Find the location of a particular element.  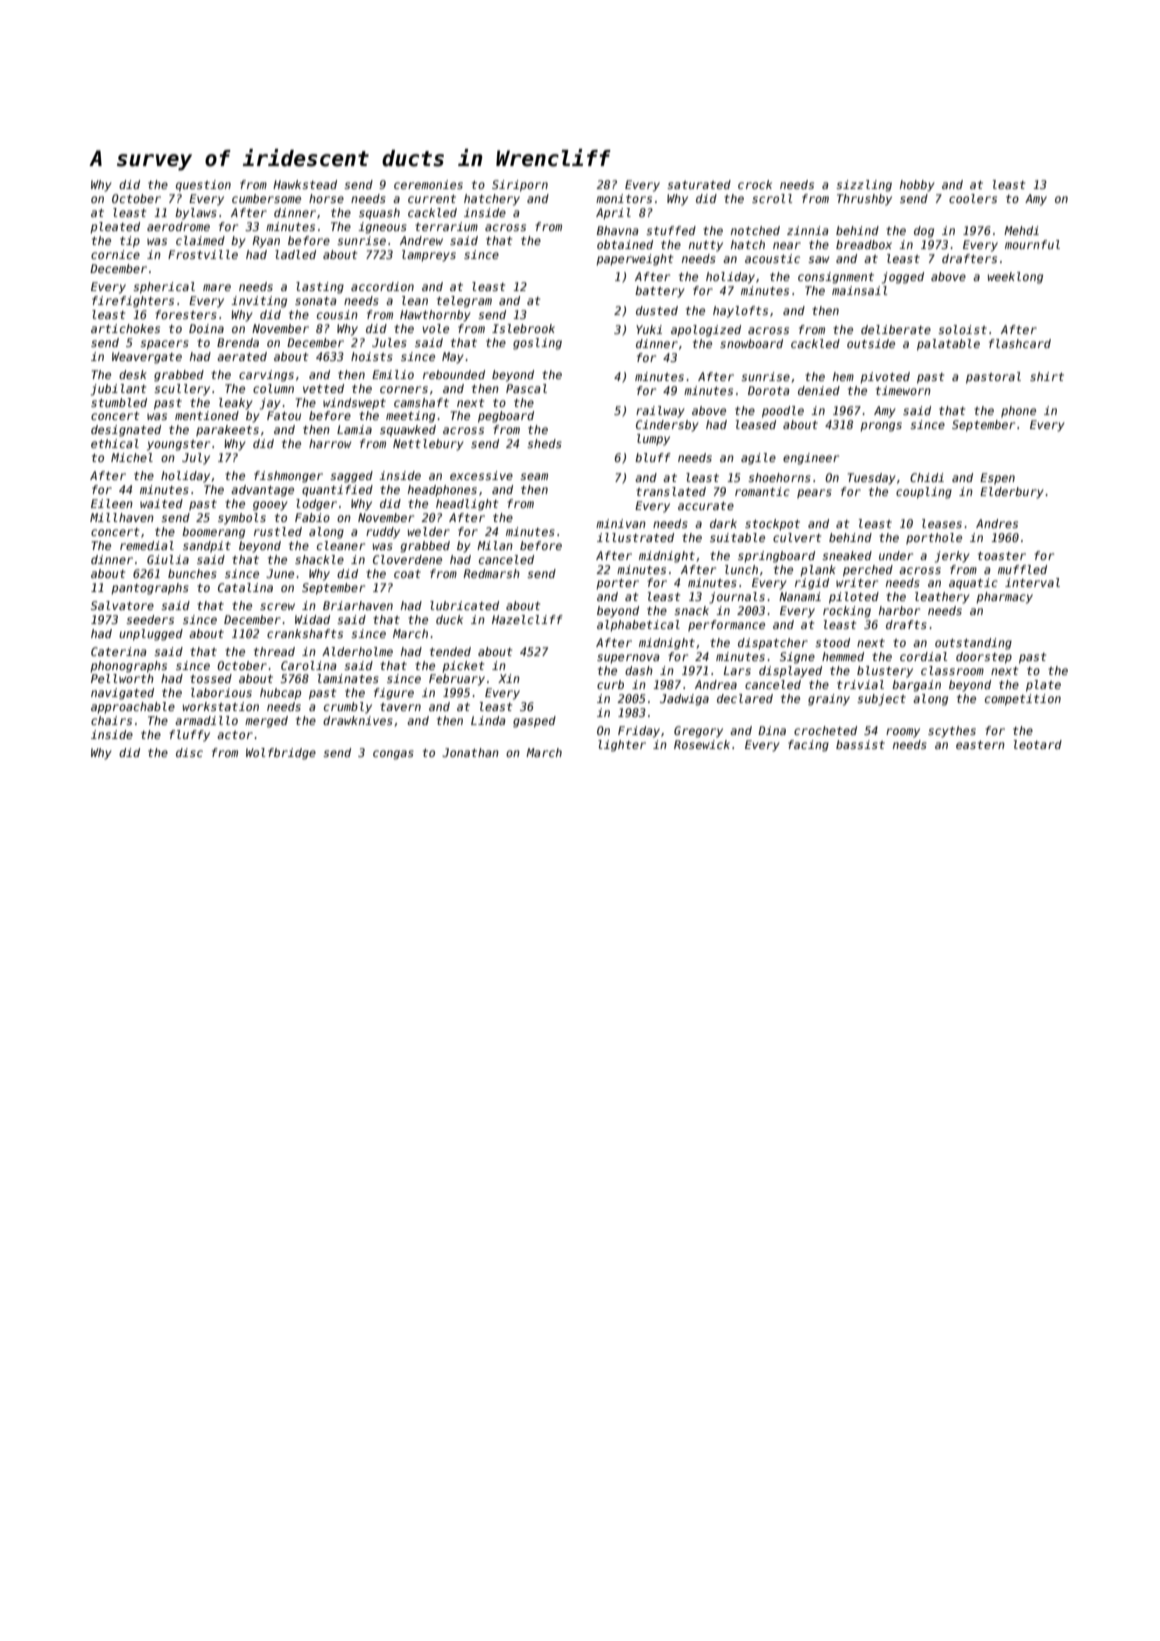

Frostville is located at coordinates (203, 254).
